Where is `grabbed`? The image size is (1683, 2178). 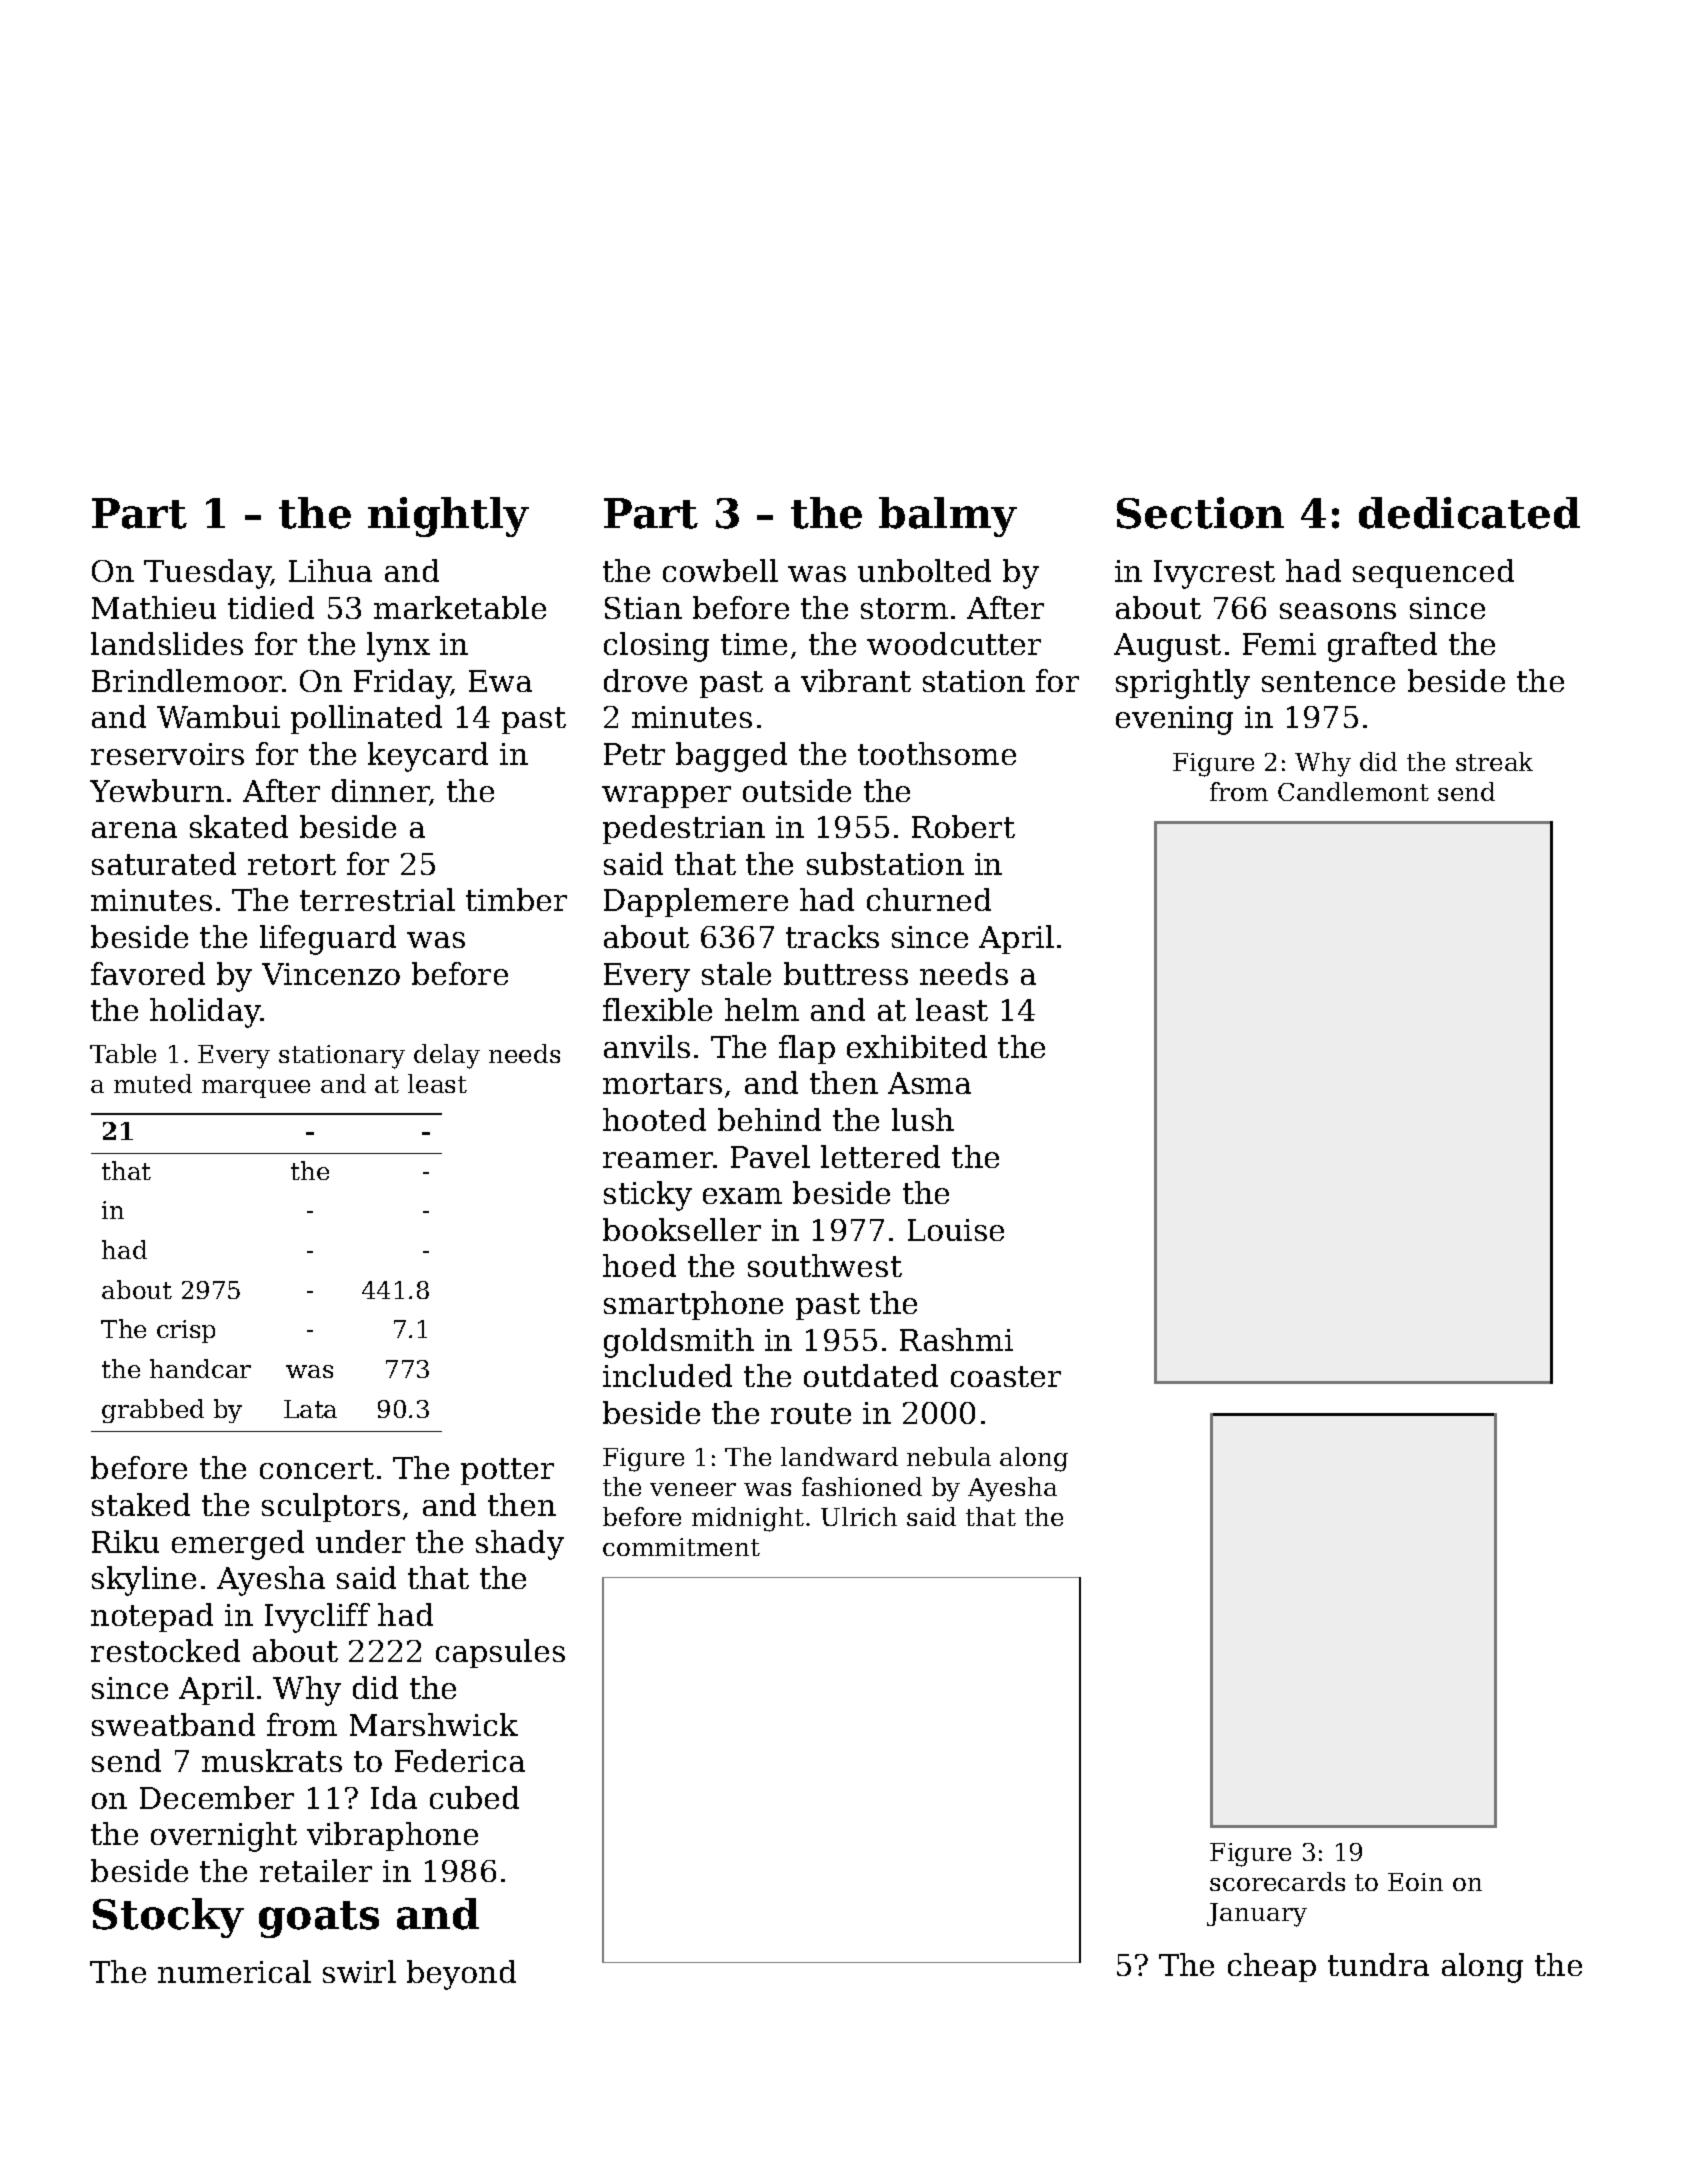 grabbed is located at coordinates (153, 1411).
